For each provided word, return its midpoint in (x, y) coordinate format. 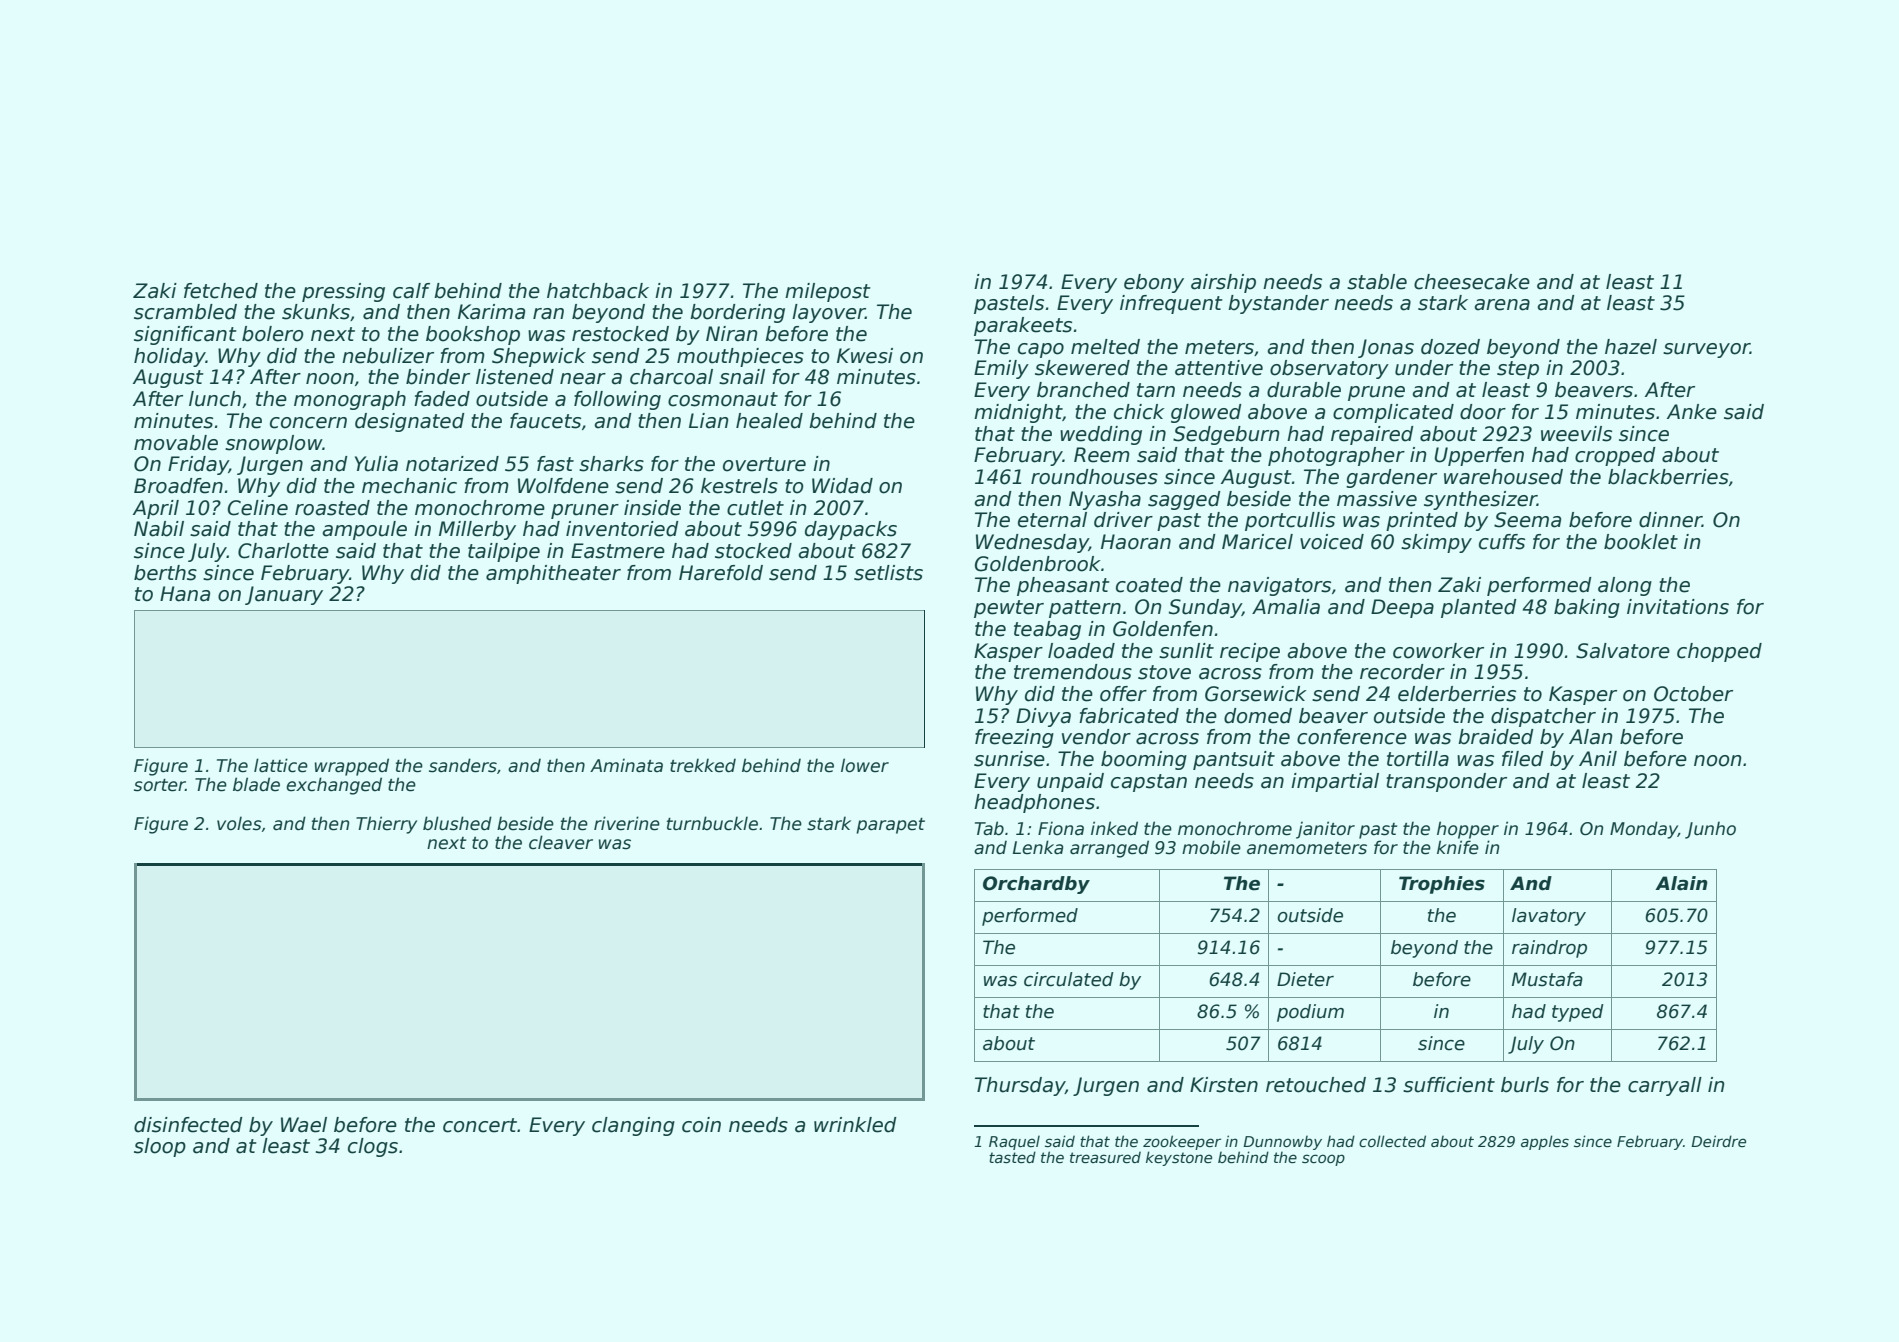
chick (1139, 412)
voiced (1332, 542)
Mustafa (1547, 979)
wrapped (352, 767)
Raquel (1014, 1143)
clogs (373, 1147)
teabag (1047, 630)
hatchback (598, 291)
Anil (1598, 758)
